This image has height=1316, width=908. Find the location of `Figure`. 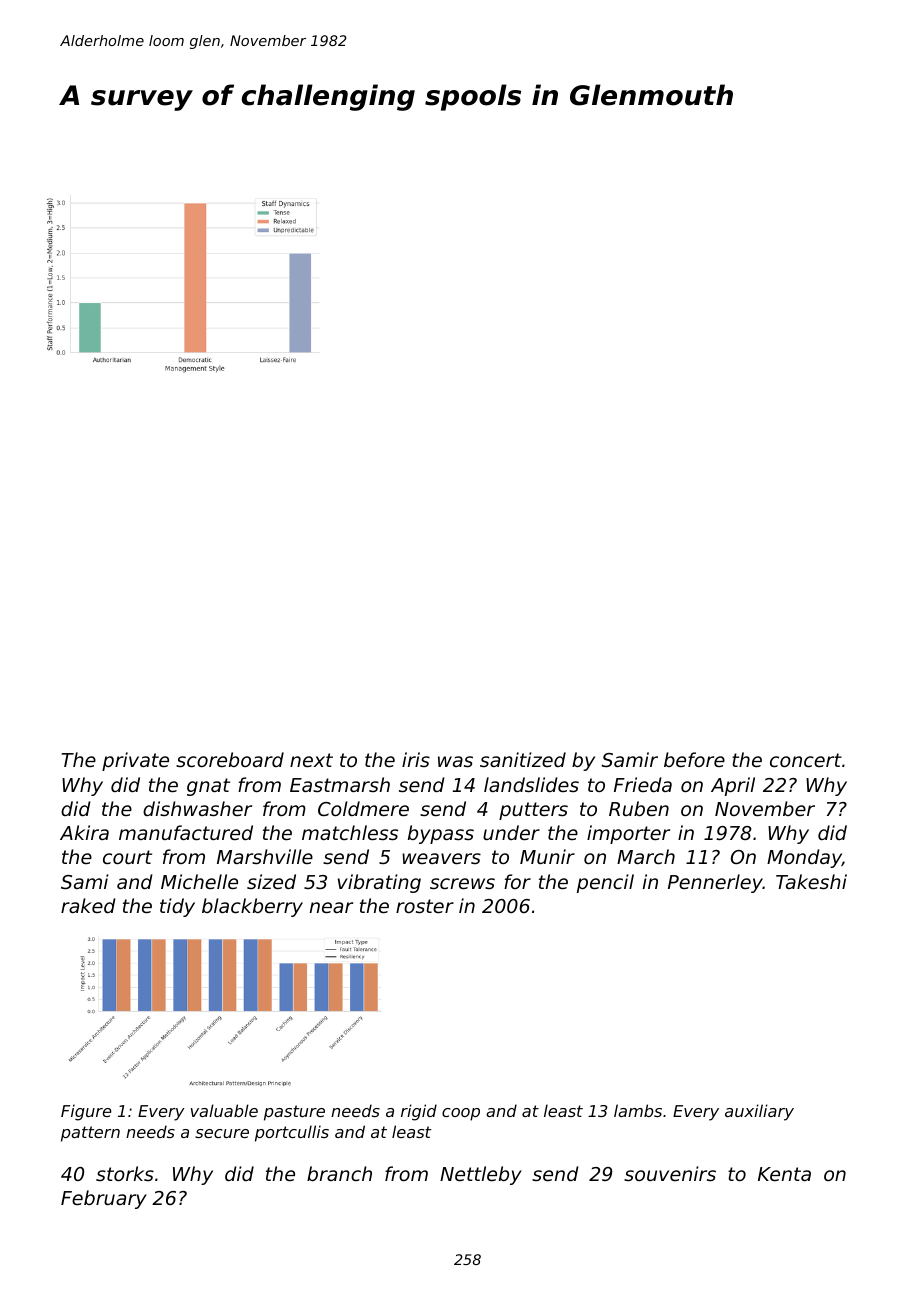

Figure is located at coordinates (86, 1112).
